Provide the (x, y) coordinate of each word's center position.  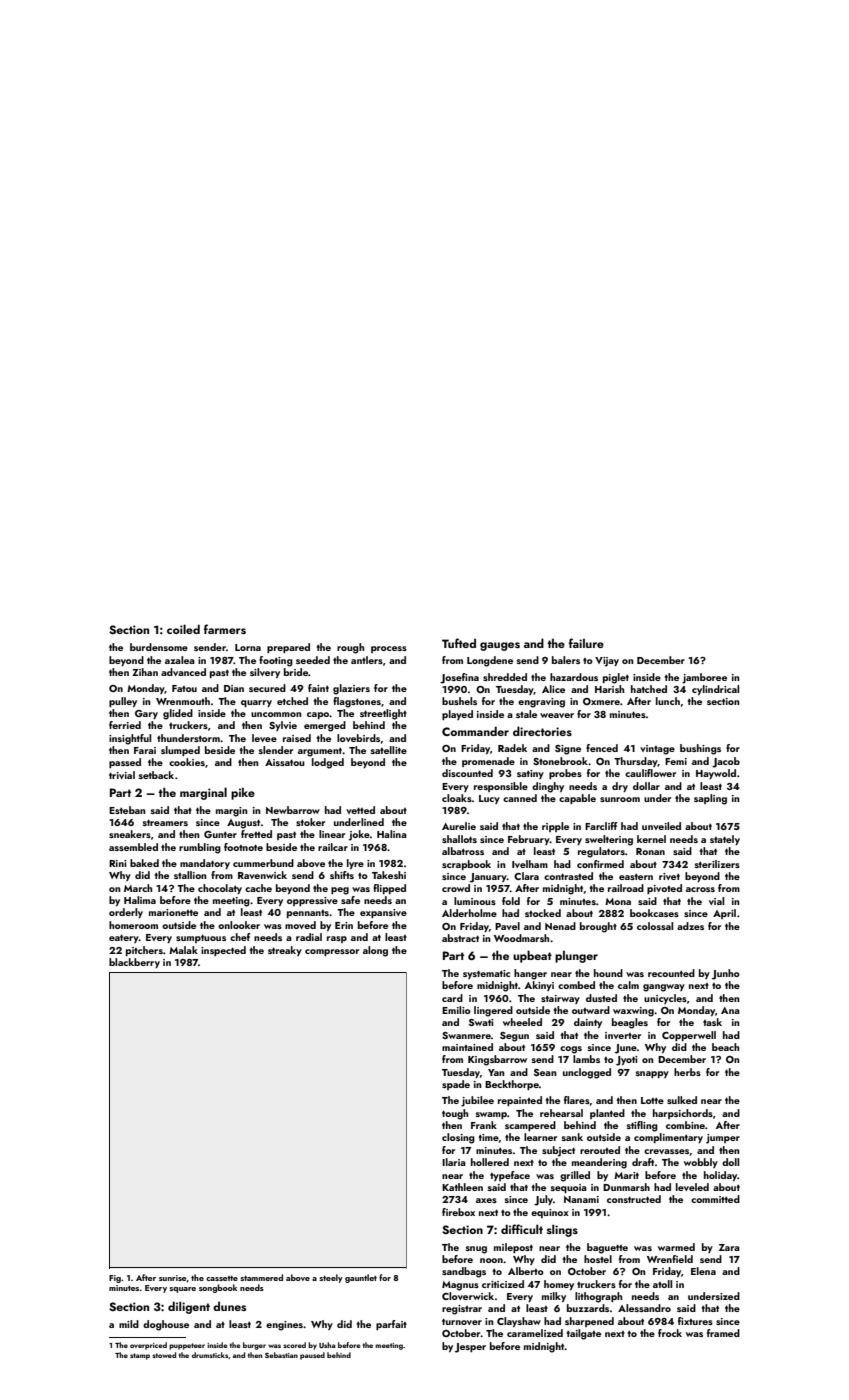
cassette (222, 1278)
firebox (458, 1212)
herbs (687, 1072)
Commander (475, 731)
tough (455, 1114)
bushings (700, 749)
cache (258, 888)
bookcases (654, 913)
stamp (140, 1356)
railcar (333, 847)
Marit (626, 1175)
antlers (367, 660)
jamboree (704, 678)
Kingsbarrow (497, 1060)
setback (156, 775)
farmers (225, 629)
